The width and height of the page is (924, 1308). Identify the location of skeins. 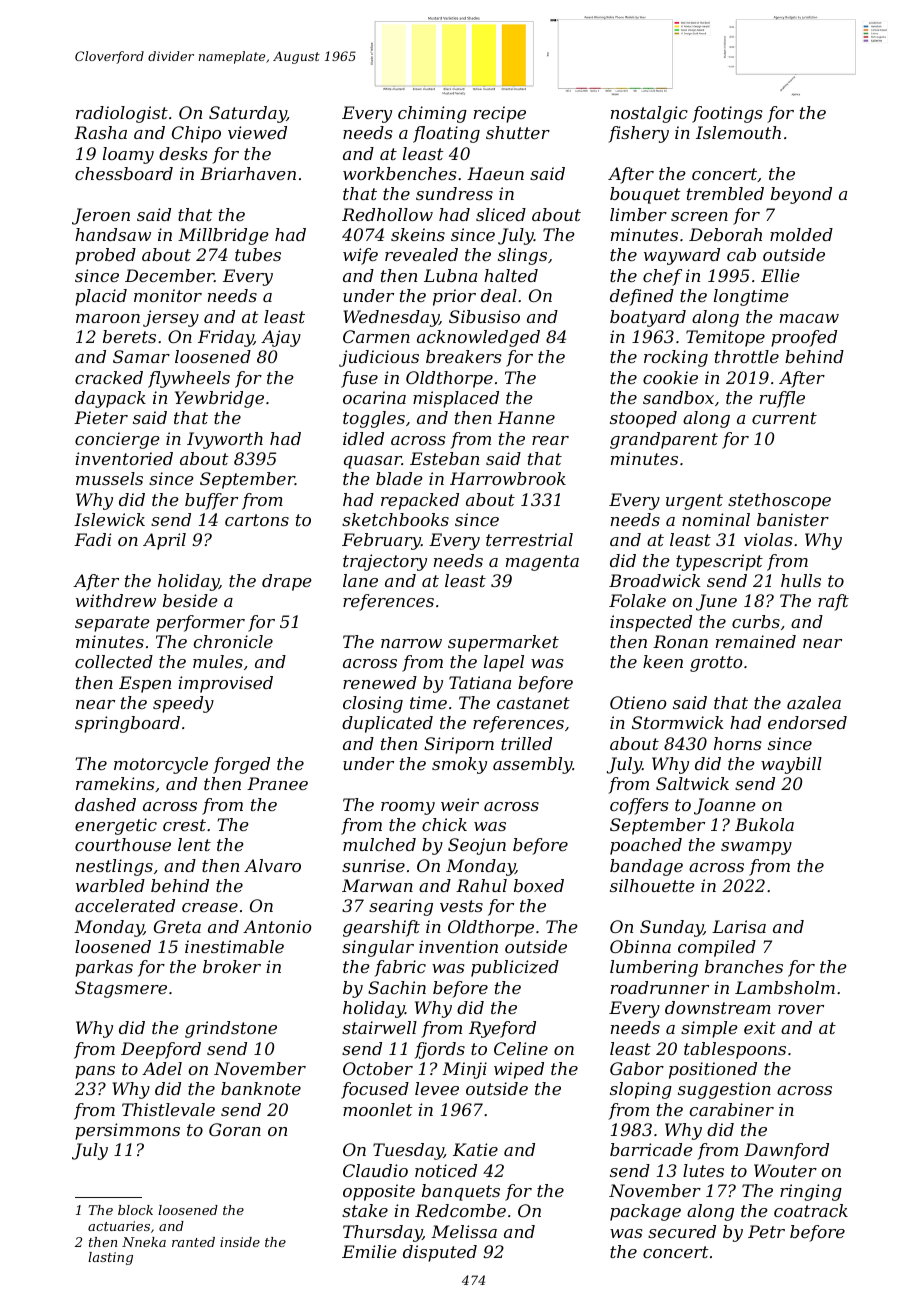
(418, 234).
